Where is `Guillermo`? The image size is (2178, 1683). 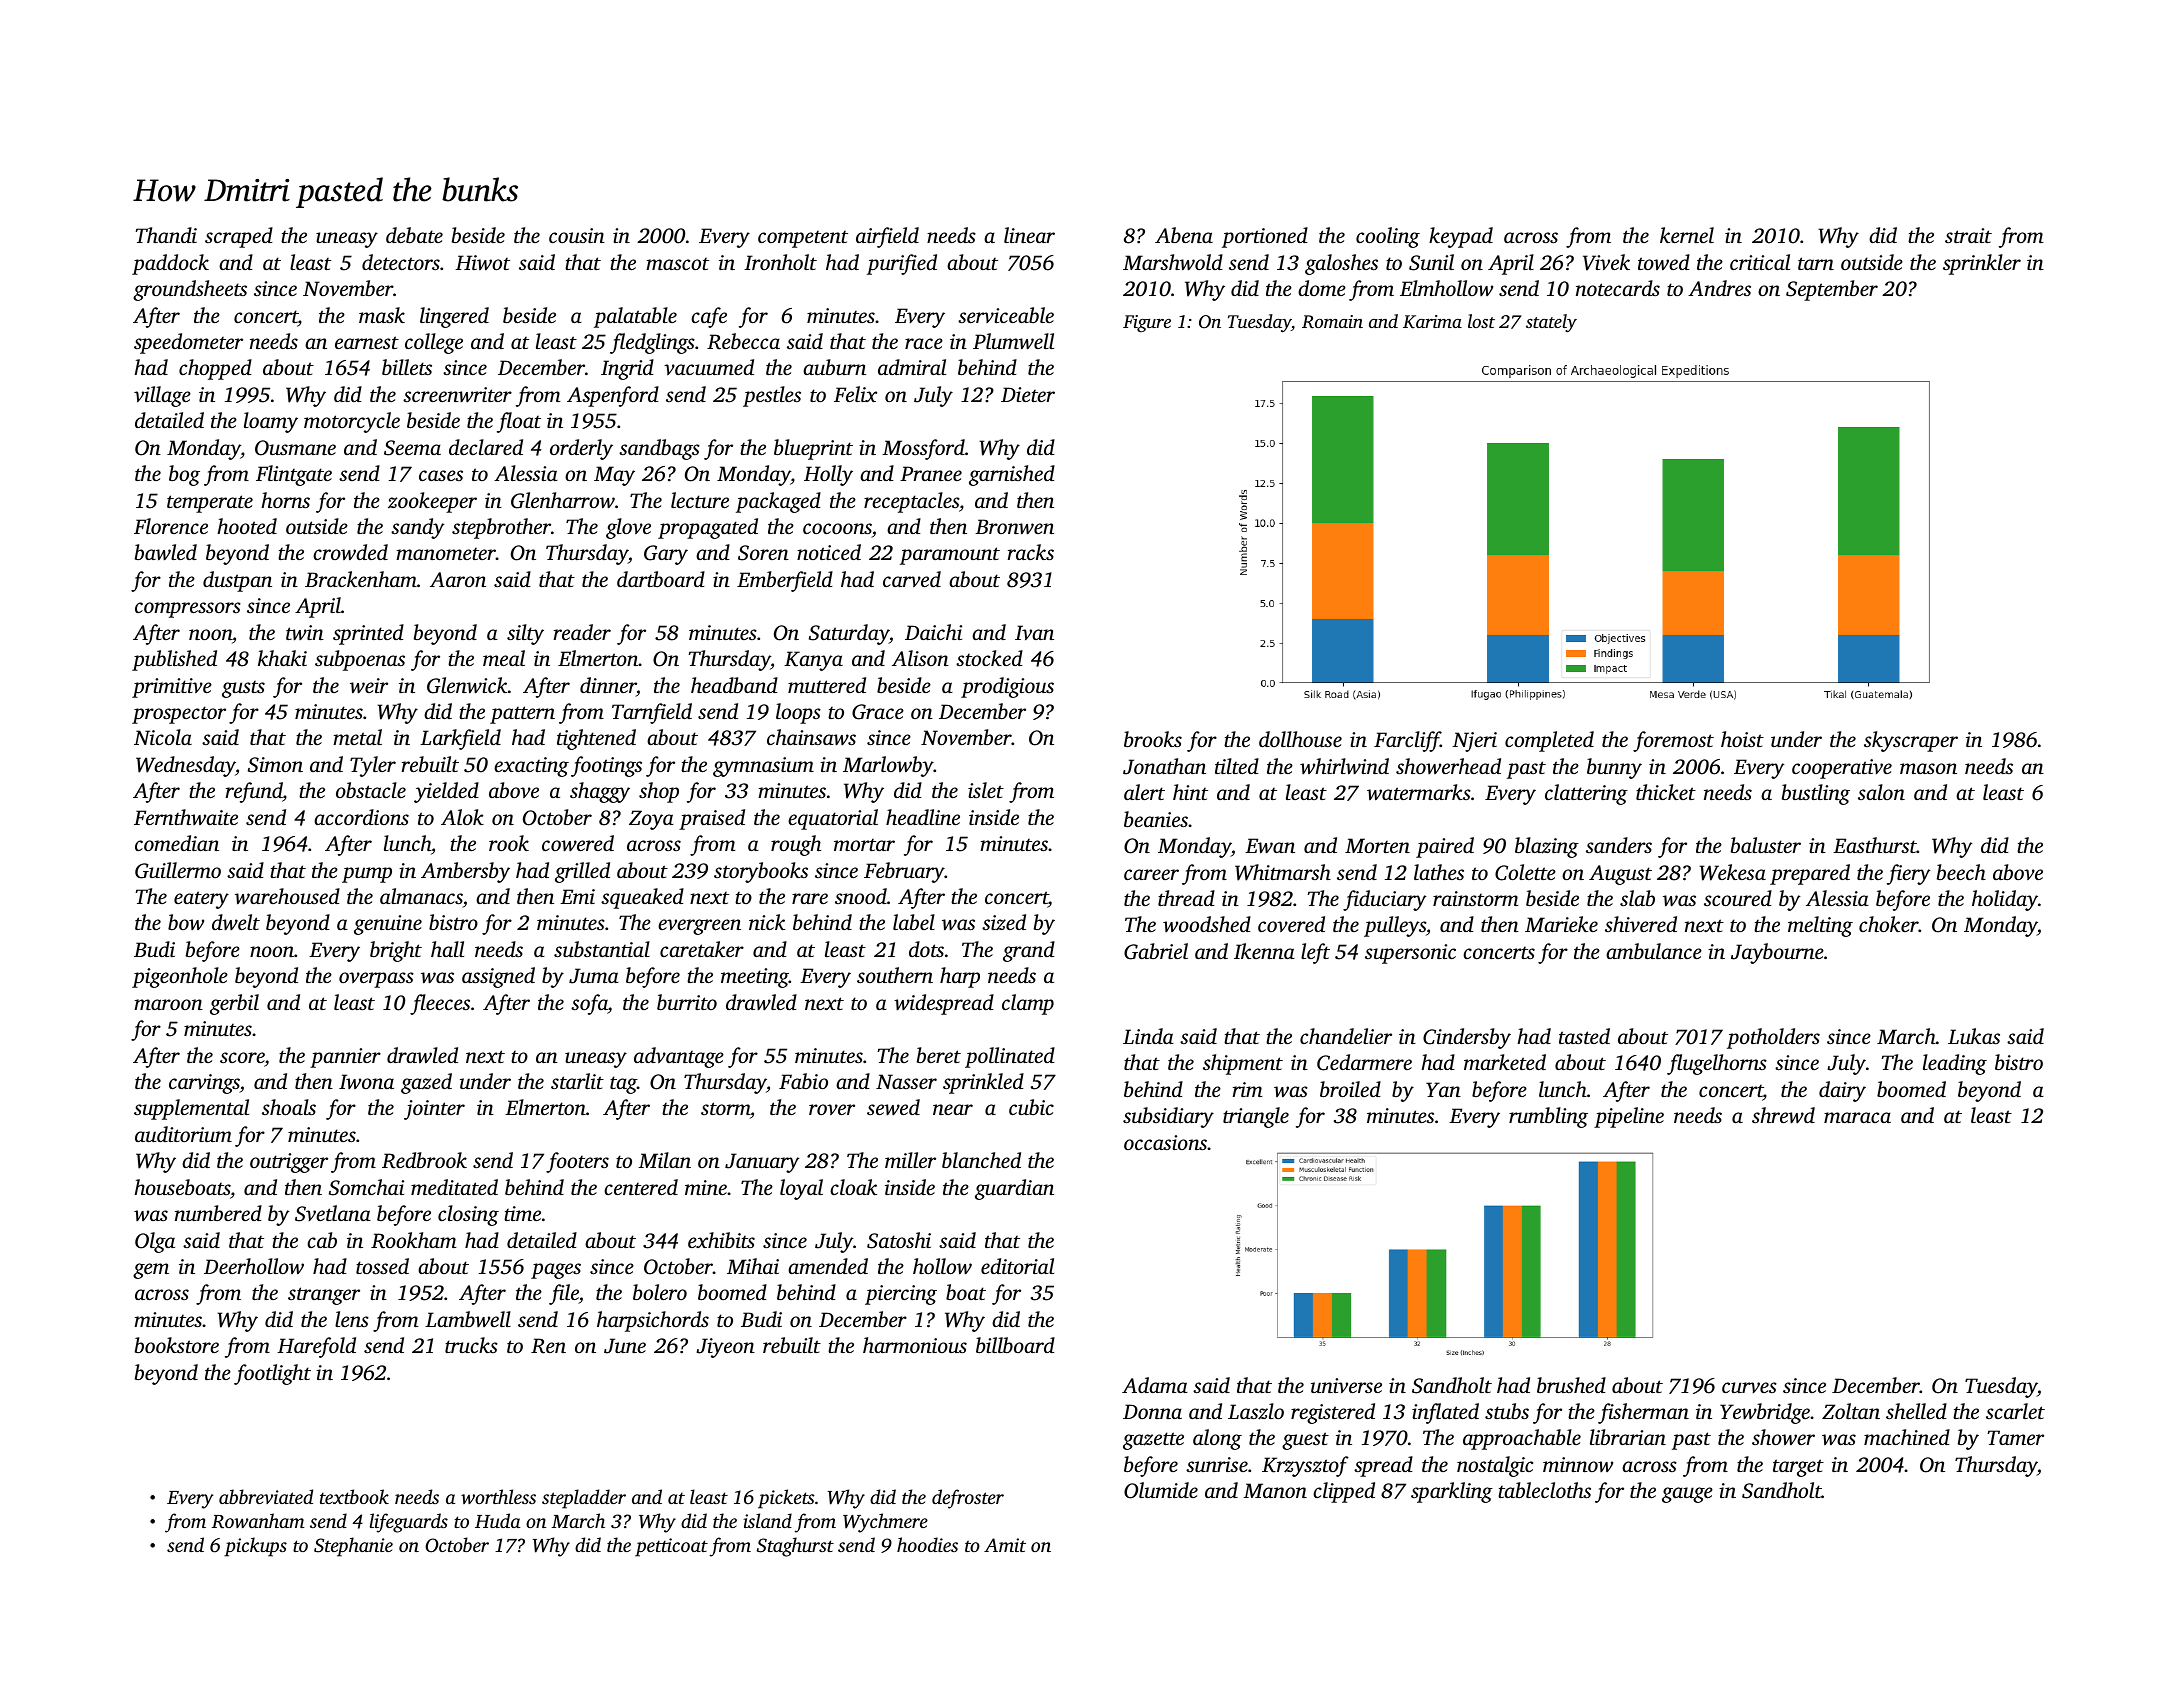
Guillermo is located at coordinates (178, 870).
